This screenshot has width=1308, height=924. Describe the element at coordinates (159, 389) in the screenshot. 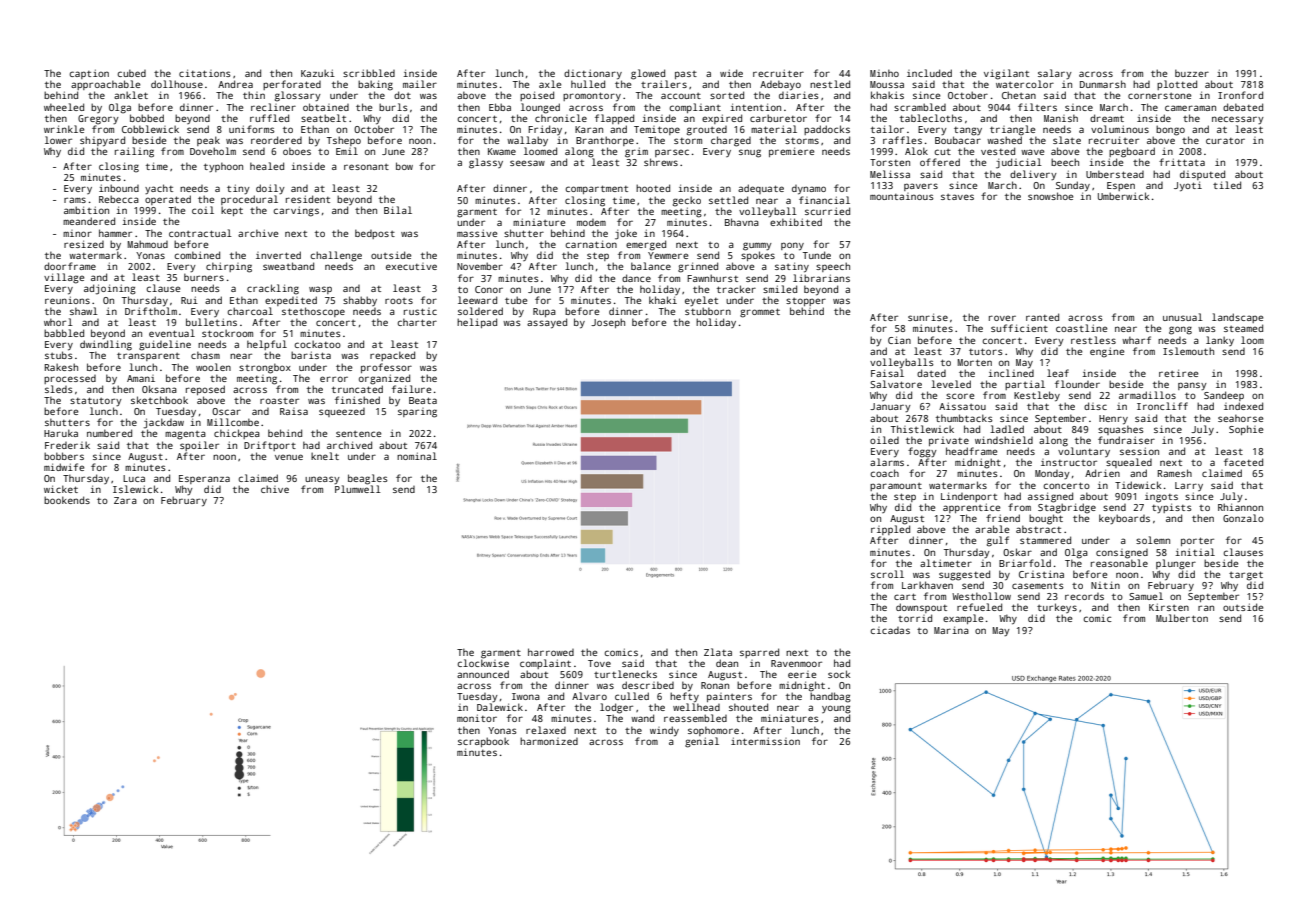

I see `Oksana` at that location.
